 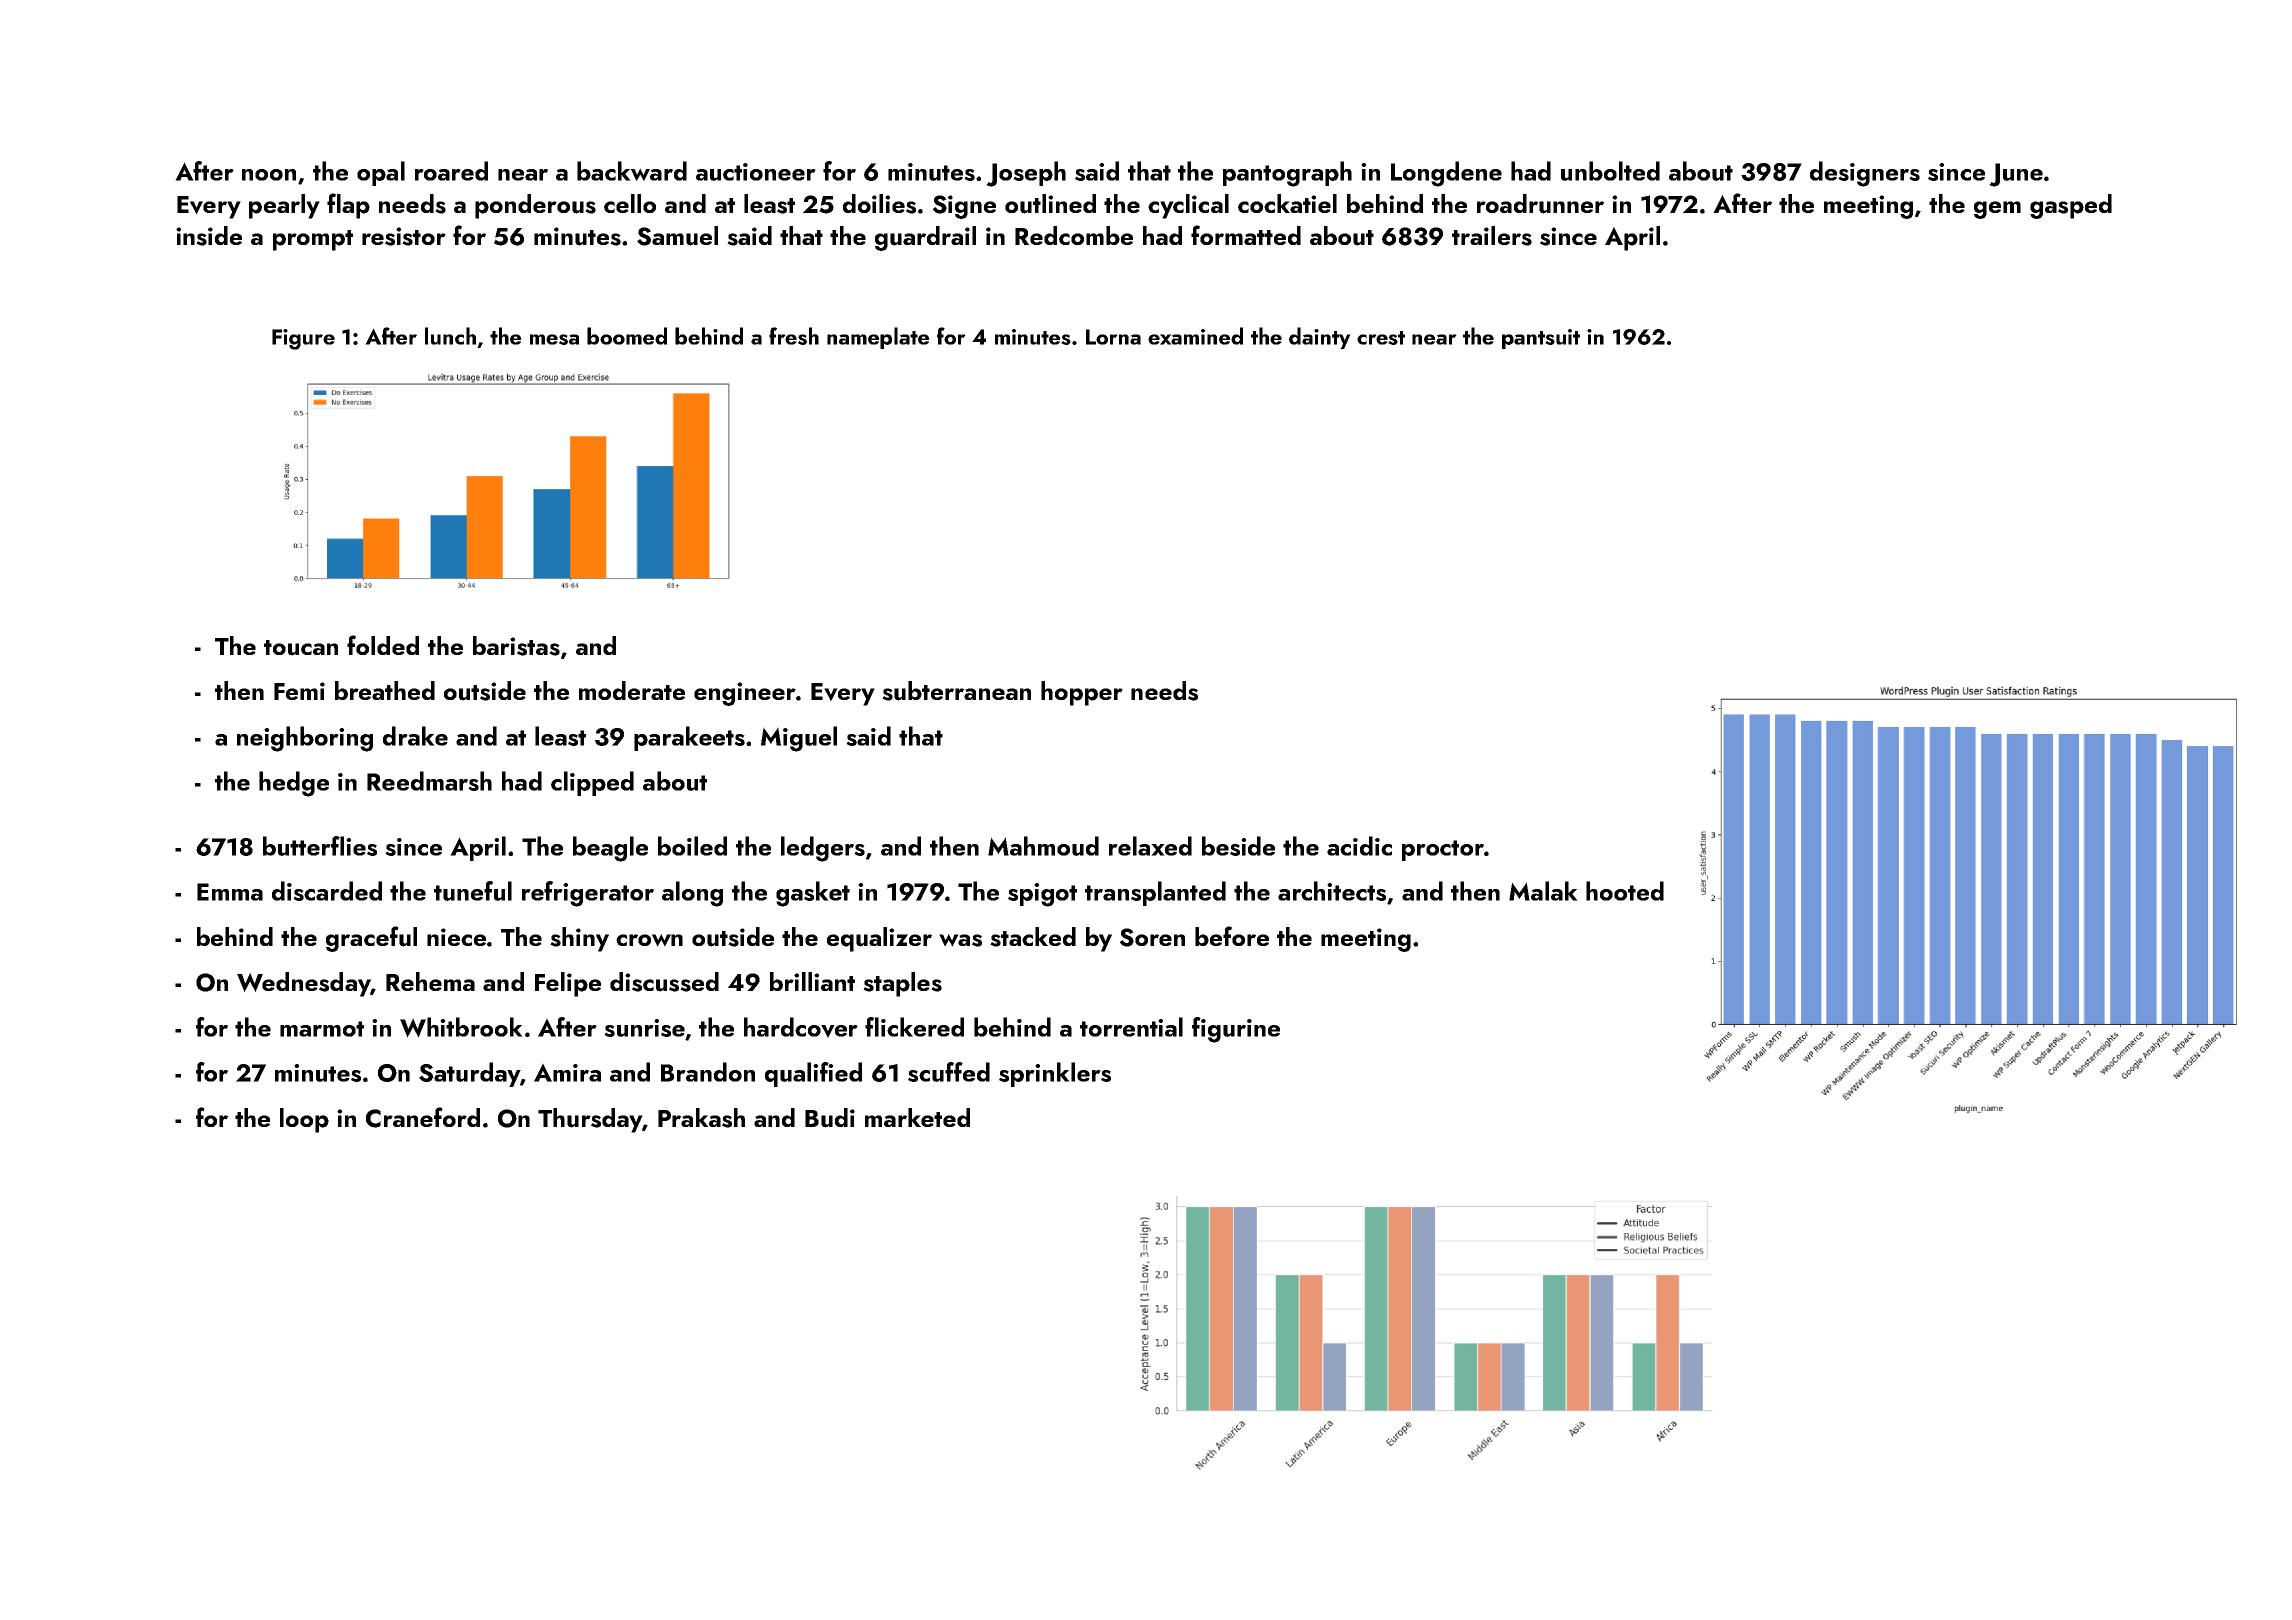 What do you see at coordinates (1625, 891) in the page?
I see `hooted` at bounding box center [1625, 891].
